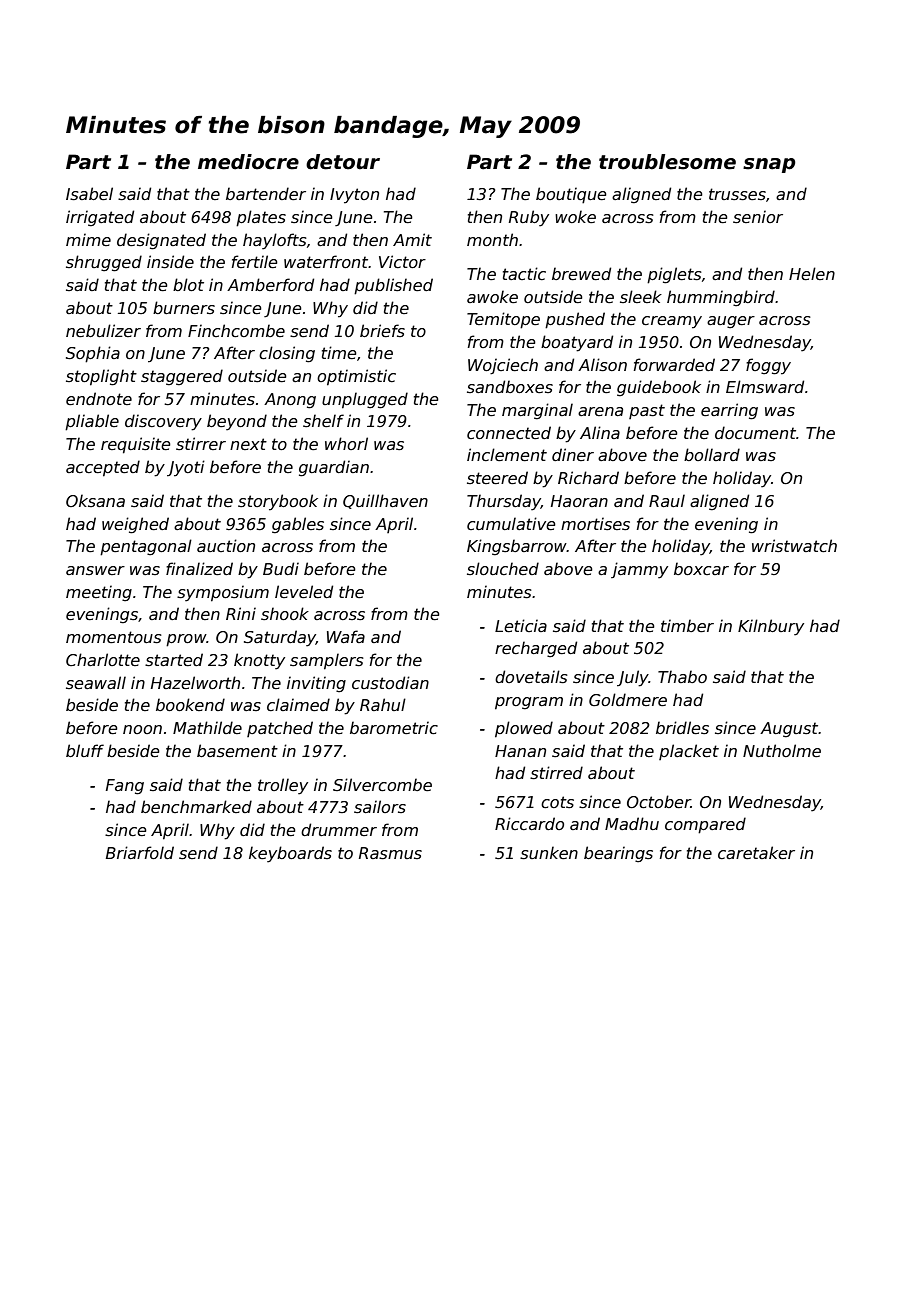 This screenshot has width=908, height=1316. What do you see at coordinates (170, 262) in the screenshot?
I see `inside` at bounding box center [170, 262].
